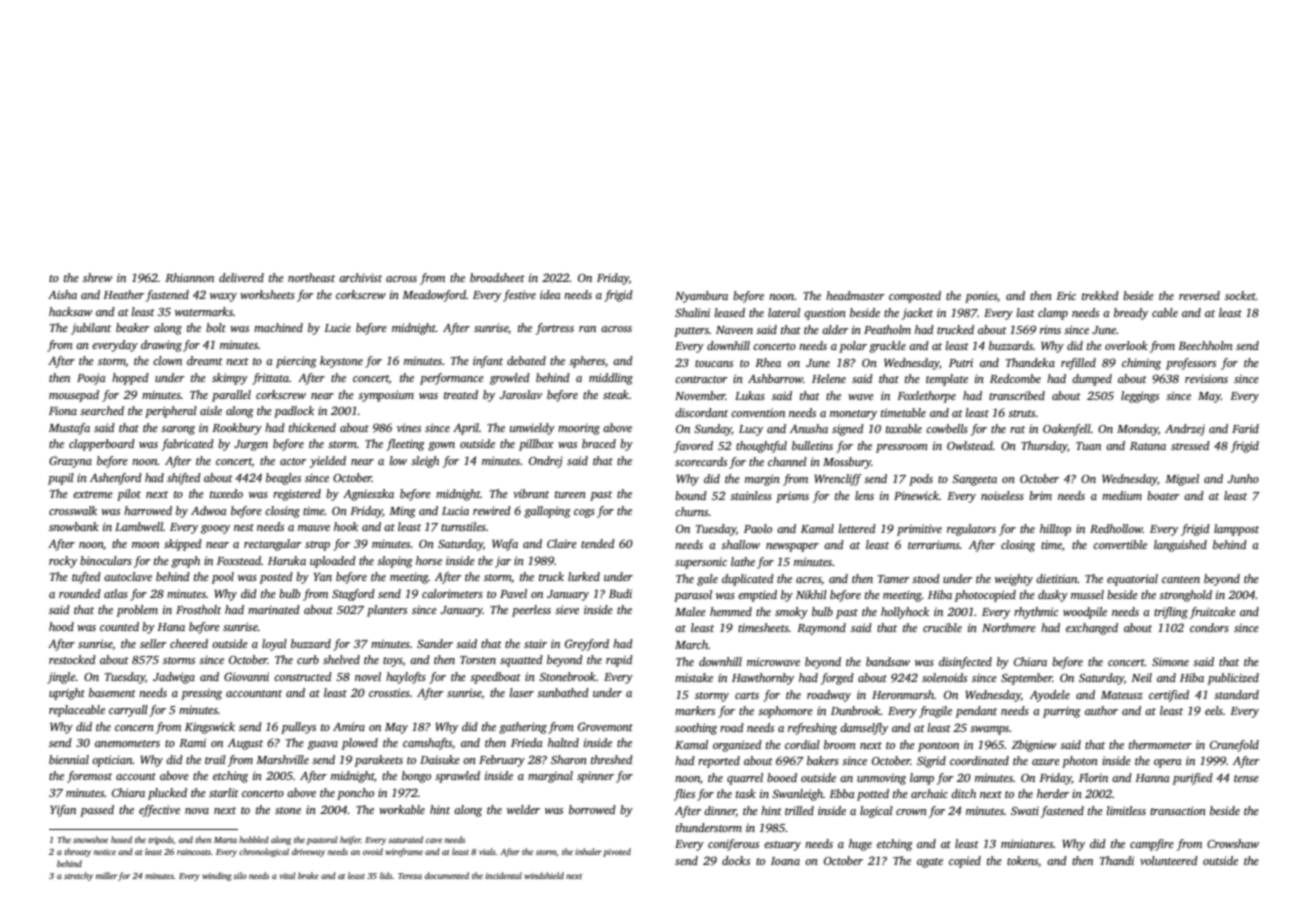 The image size is (1308, 924). Describe the element at coordinates (197, 811) in the screenshot. I see `nova` at that location.
